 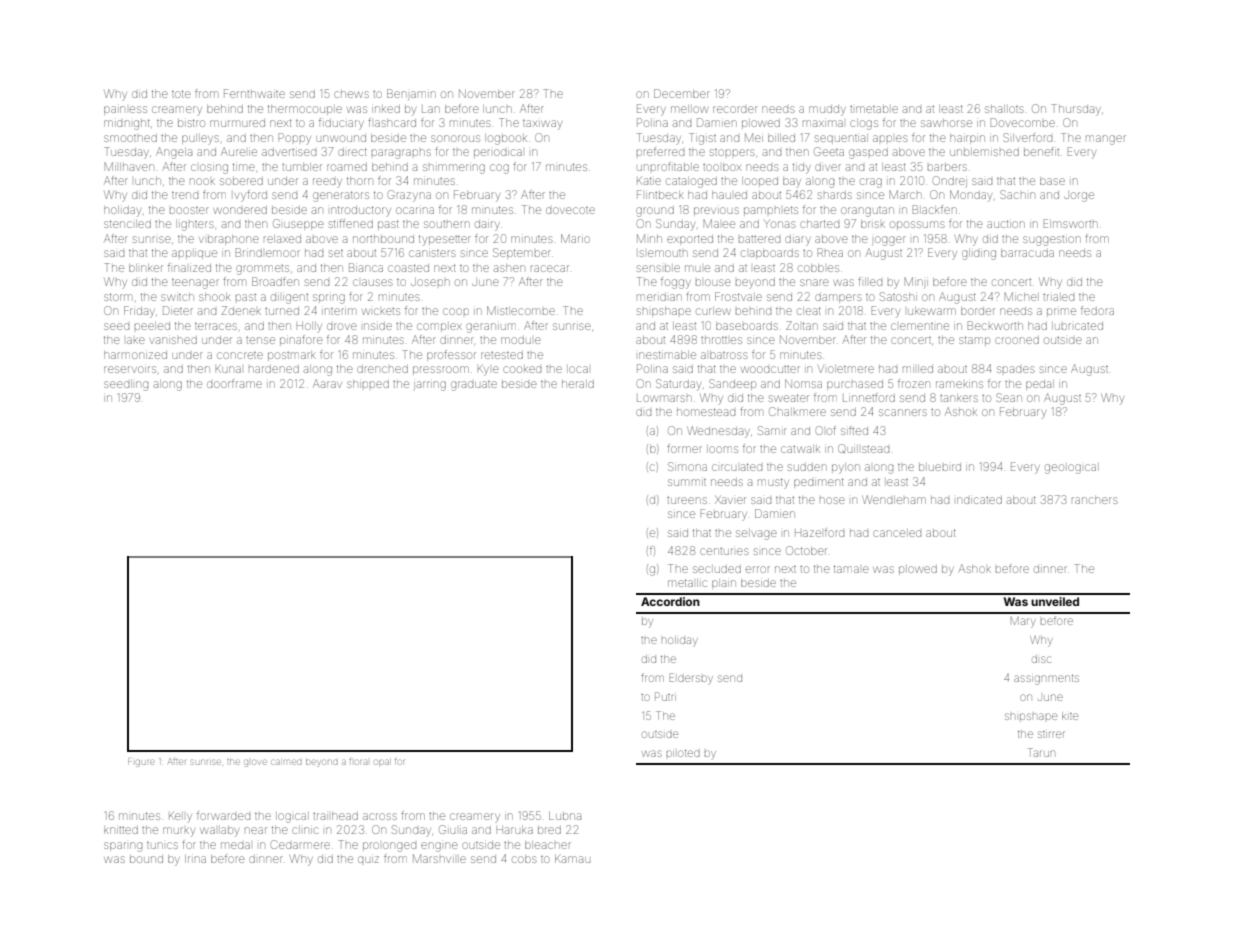 I want to click on Figure, so click(x=141, y=762).
